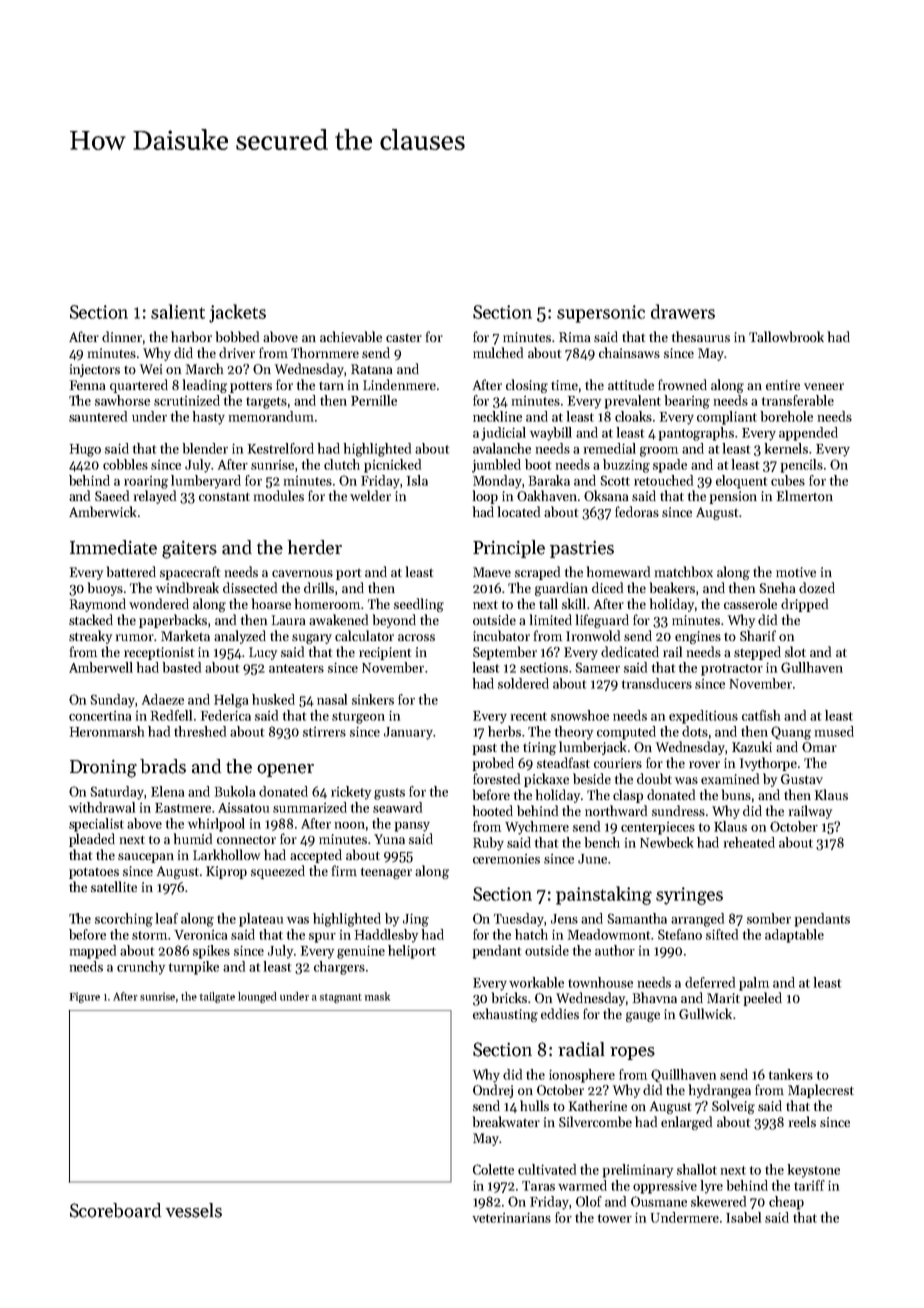 The height and width of the screenshot is (1308, 924). Describe the element at coordinates (601, 314) in the screenshot. I see `supersonic` at that location.
